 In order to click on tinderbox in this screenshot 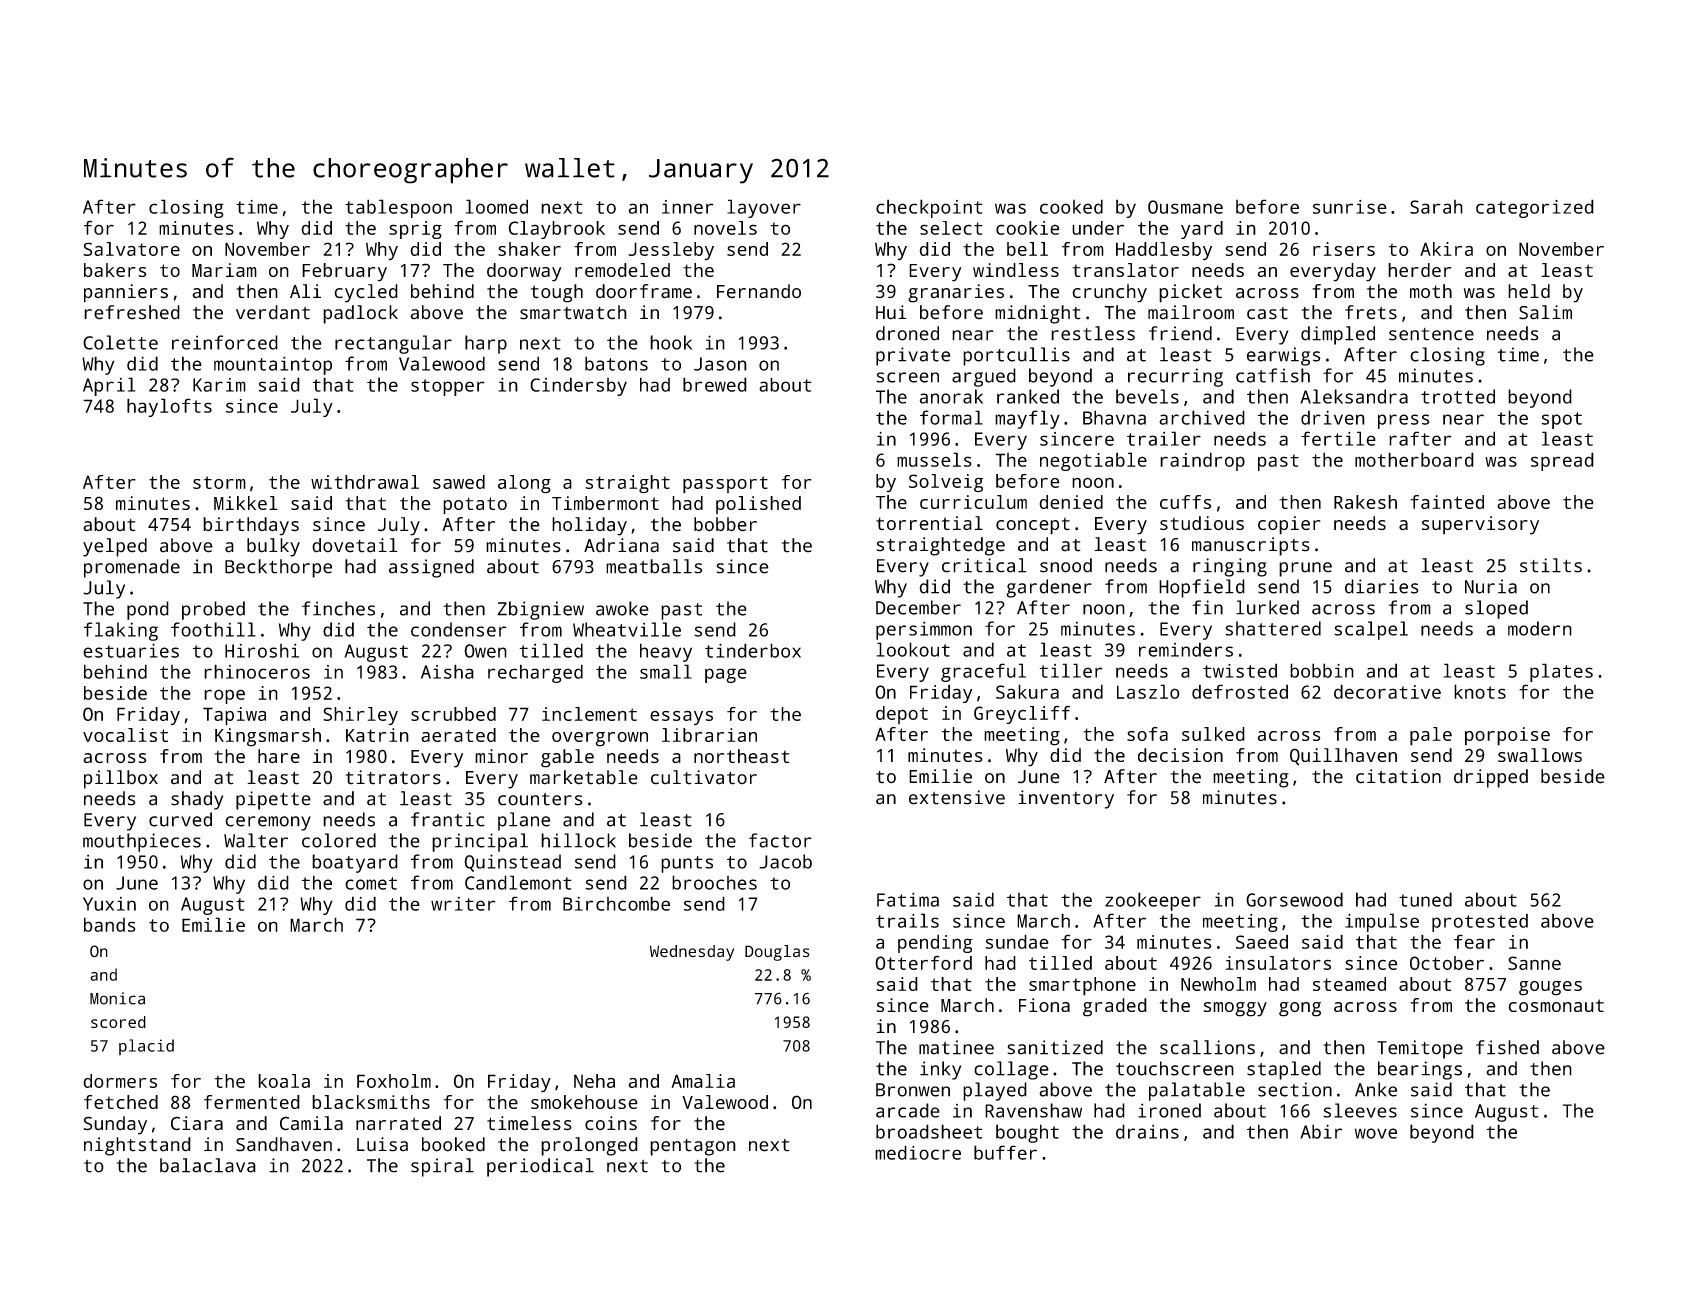, I will do `click(753, 650)`.
